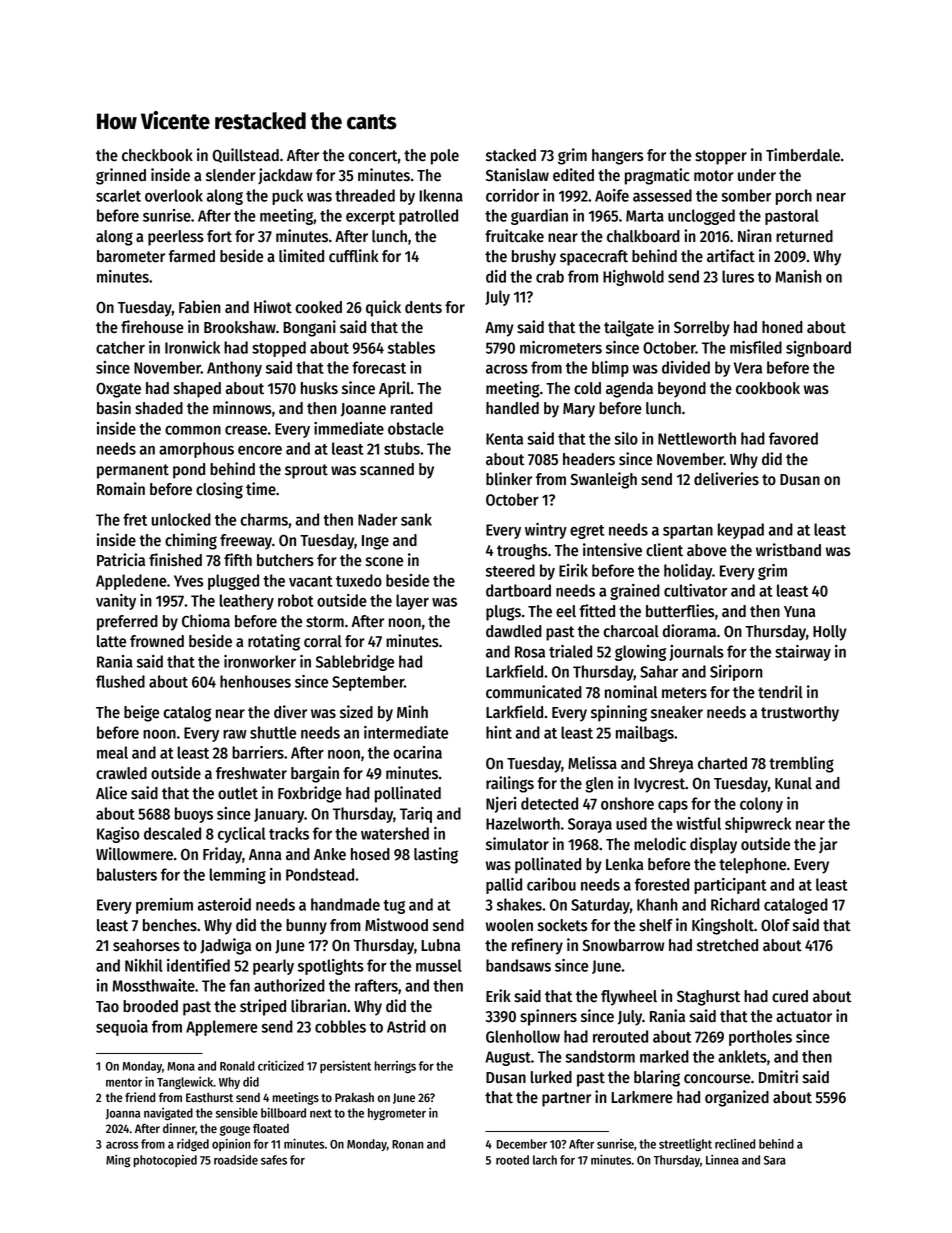  Describe the element at coordinates (726, 479) in the screenshot. I see `deliveries` at that location.
